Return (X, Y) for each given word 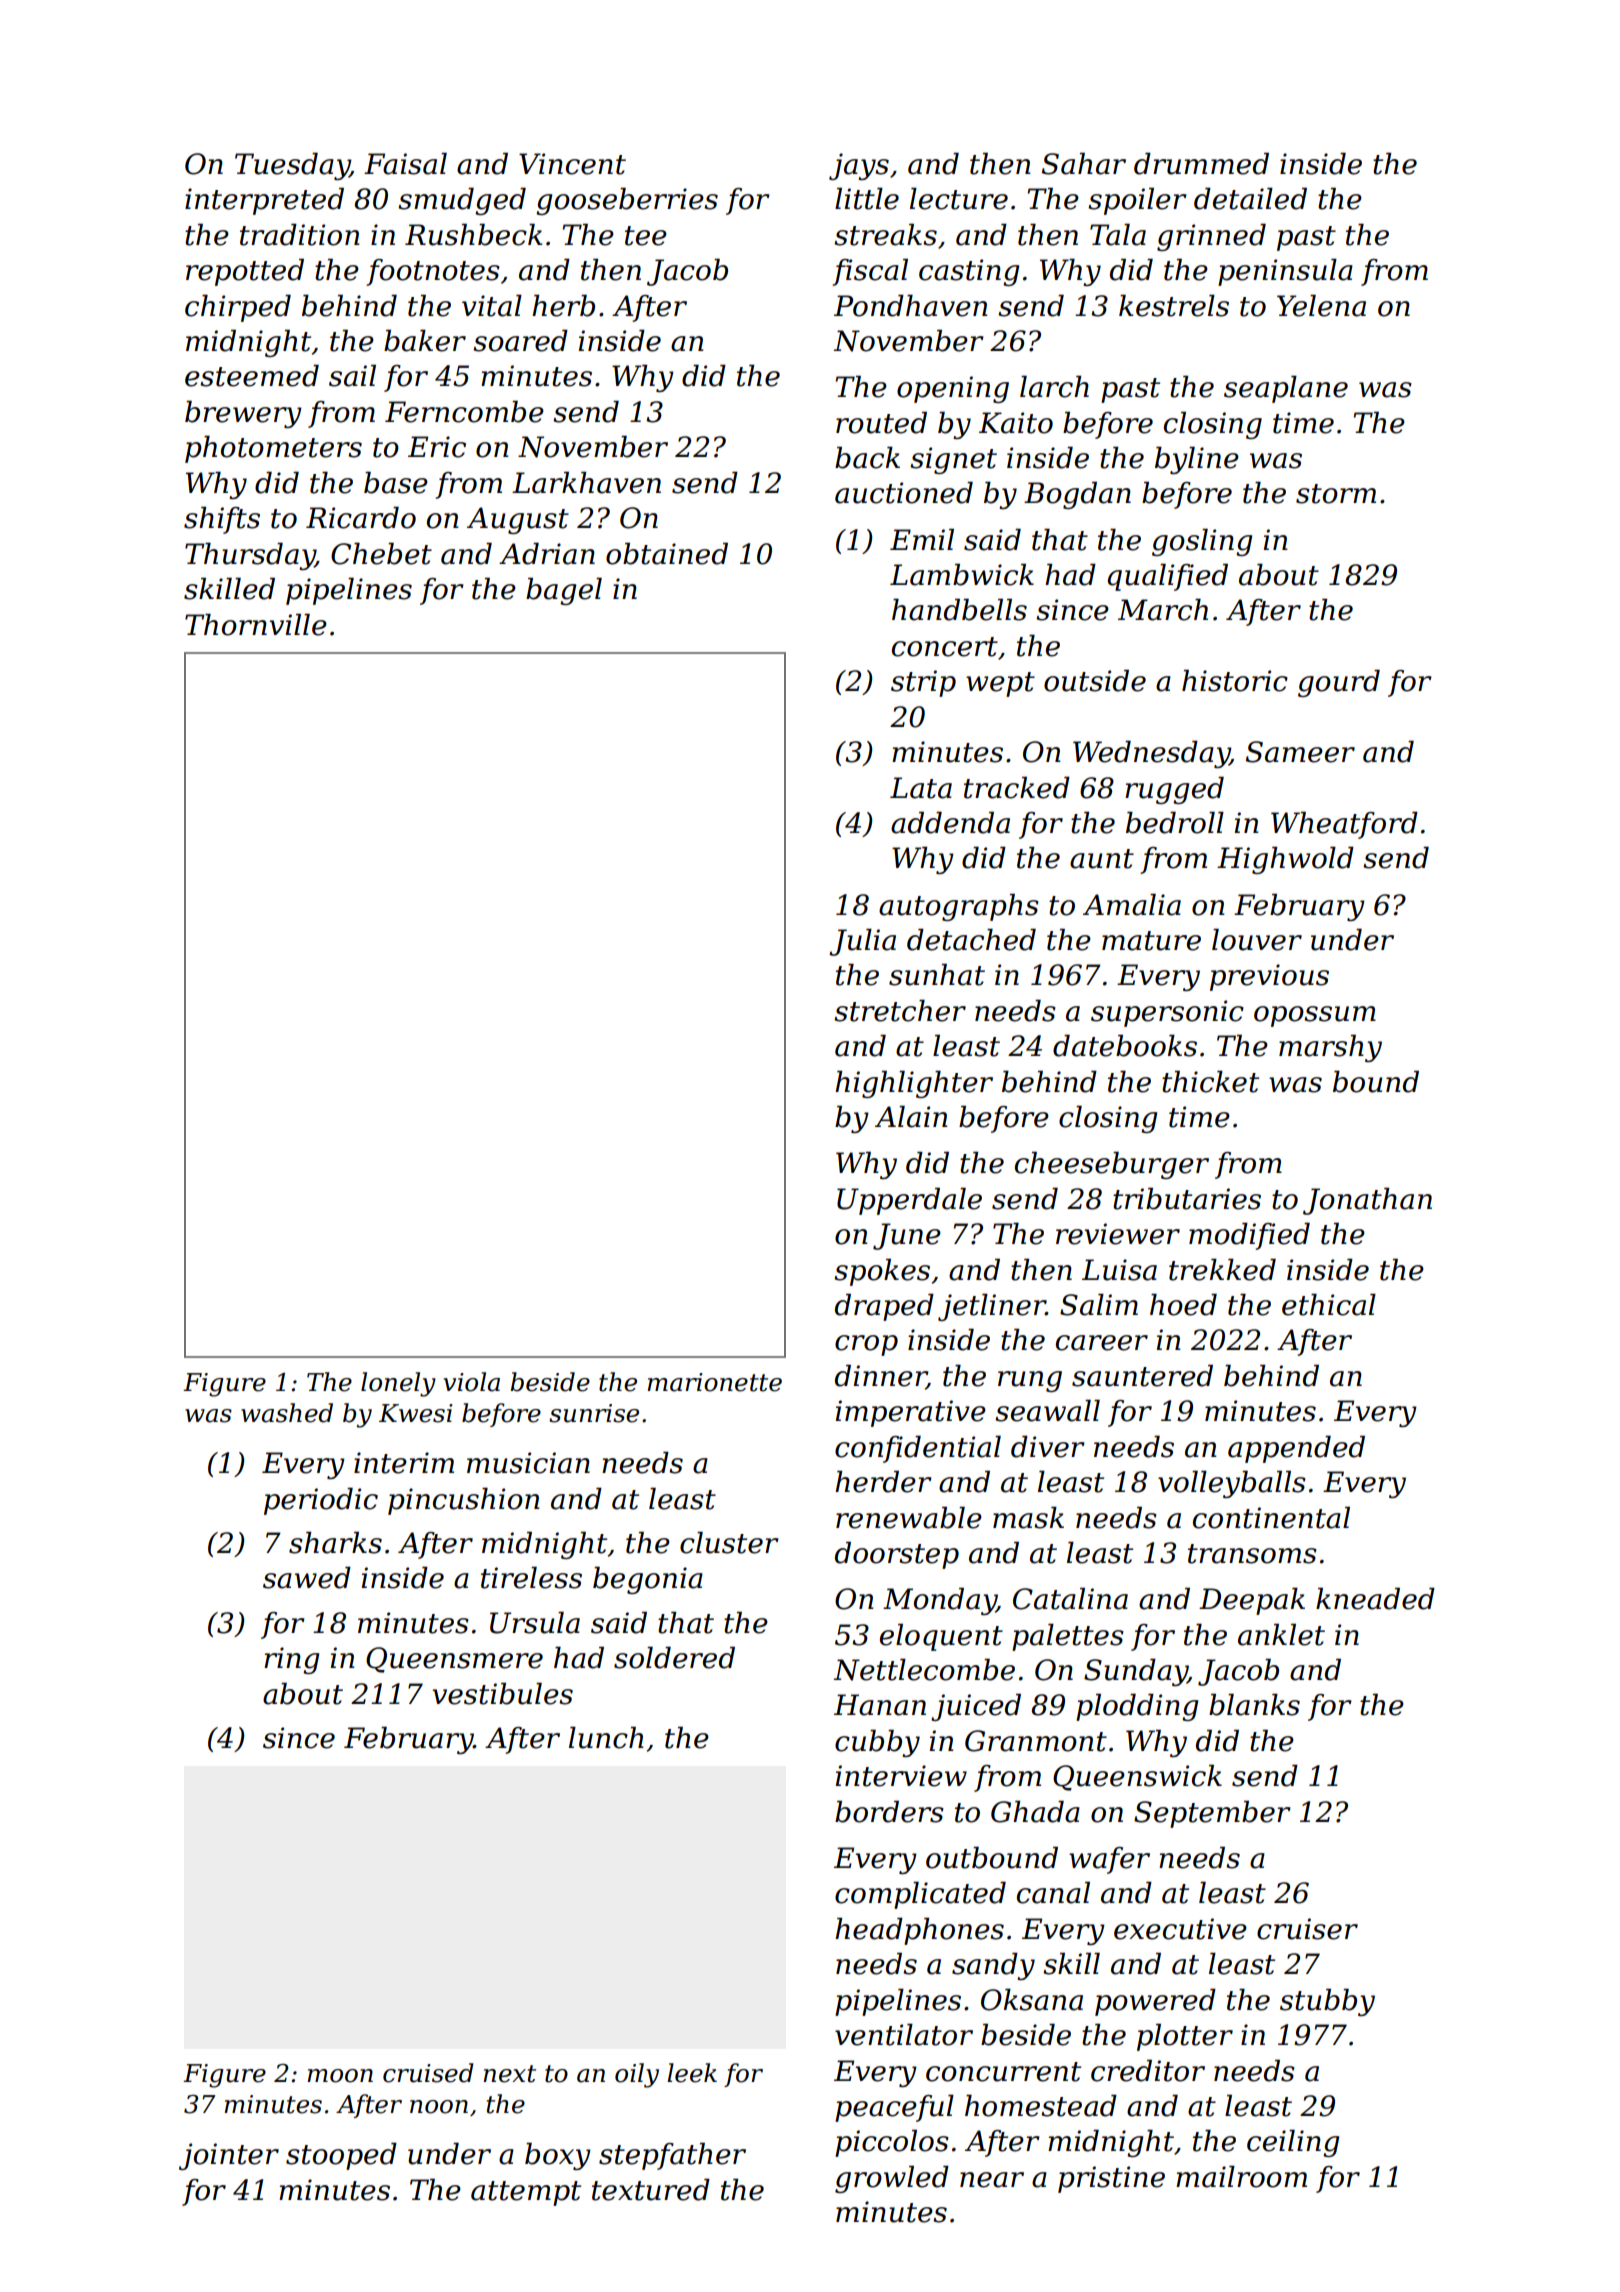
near (992, 2180)
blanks (1254, 1705)
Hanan (880, 1705)
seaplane (1286, 389)
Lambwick (962, 575)
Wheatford (1344, 825)
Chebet (381, 554)
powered (1155, 2002)
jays (859, 166)
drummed (1201, 164)
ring (291, 1660)
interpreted (264, 201)
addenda (950, 823)
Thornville (256, 625)
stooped (341, 2156)
